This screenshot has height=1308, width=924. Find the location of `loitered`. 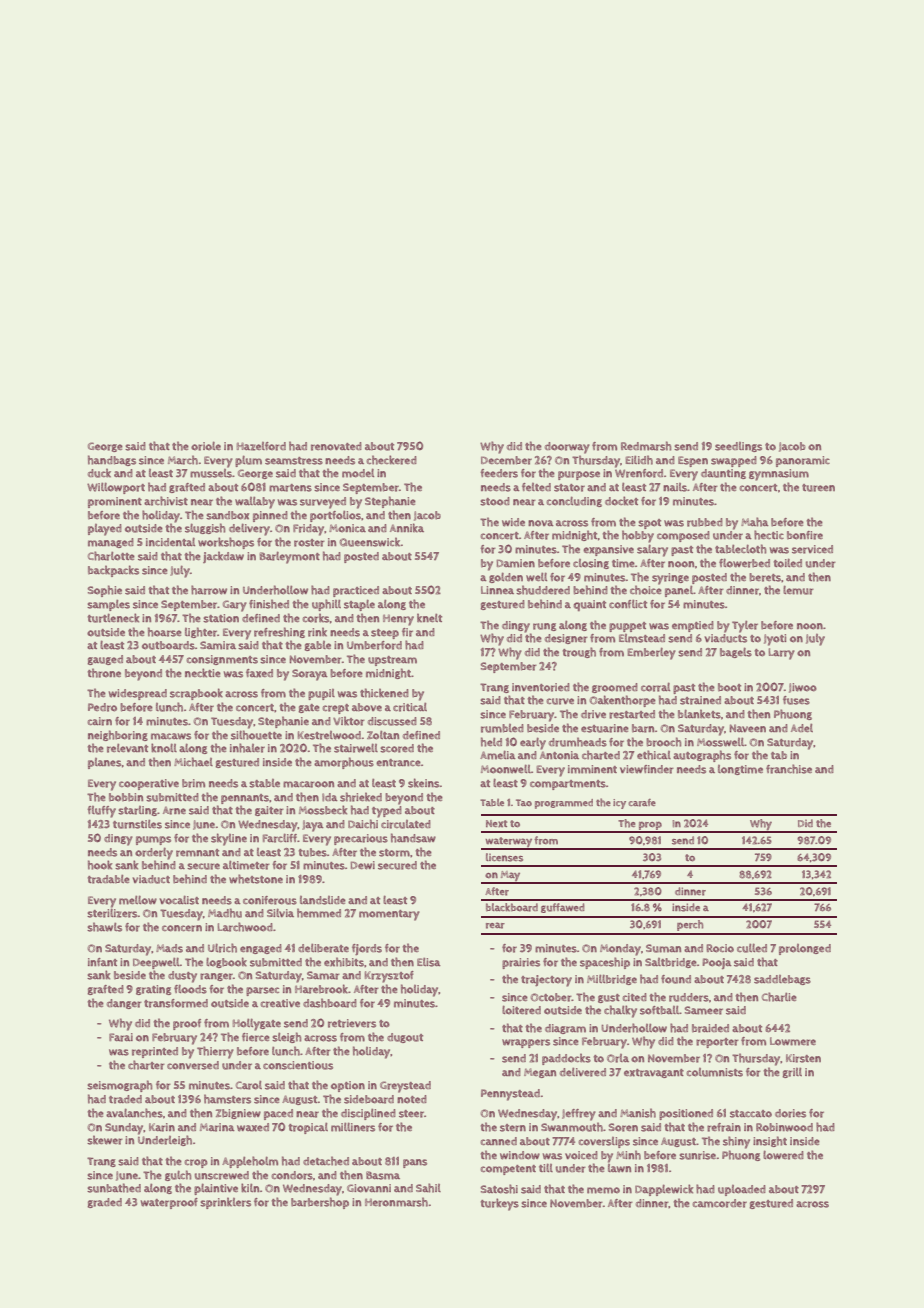

loitered is located at coordinates (521, 1010).
